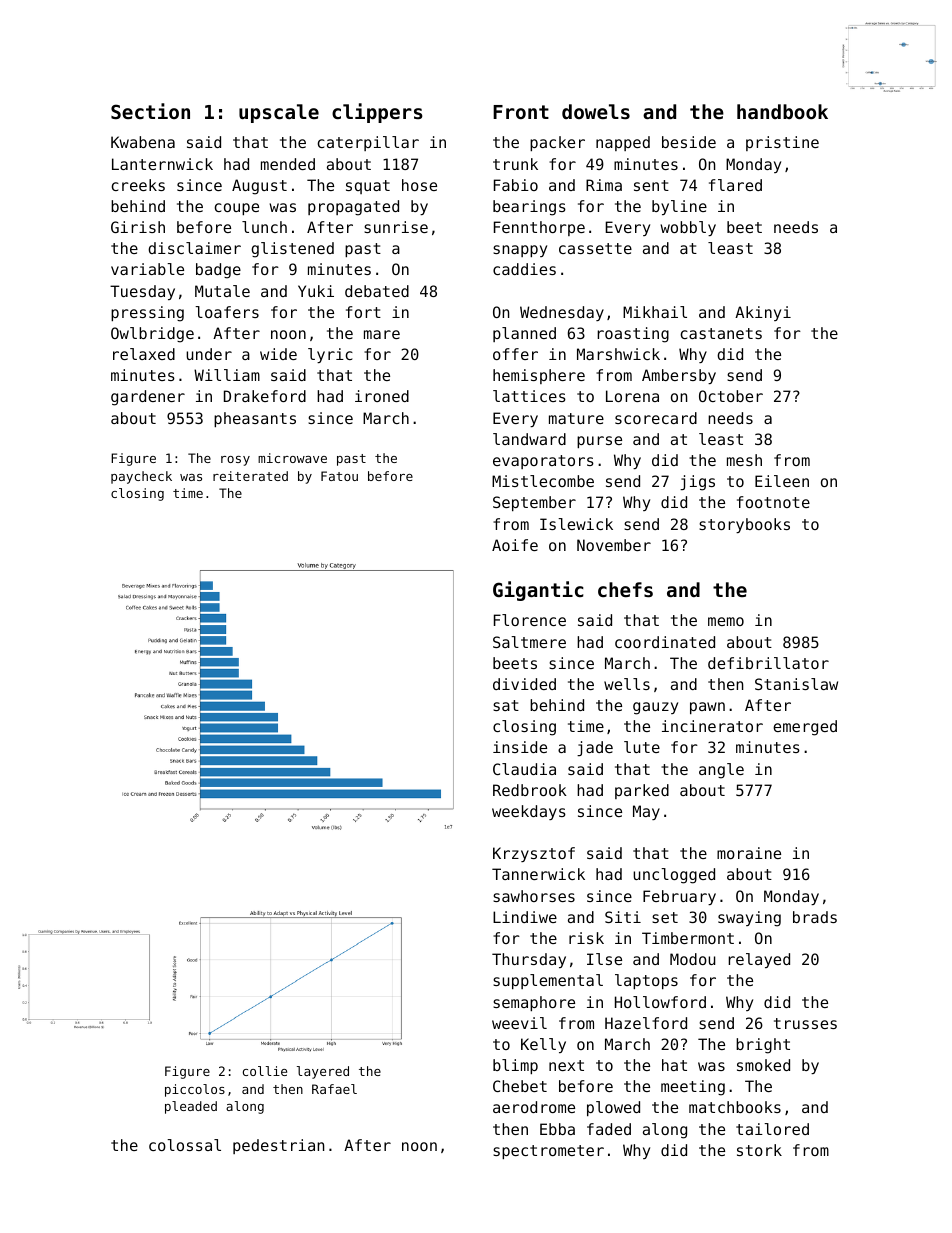 Image resolution: width=952 pixels, height=1233 pixels. What do you see at coordinates (529, 812) in the page?
I see `weekdays` at bounding box center [529, 812].
